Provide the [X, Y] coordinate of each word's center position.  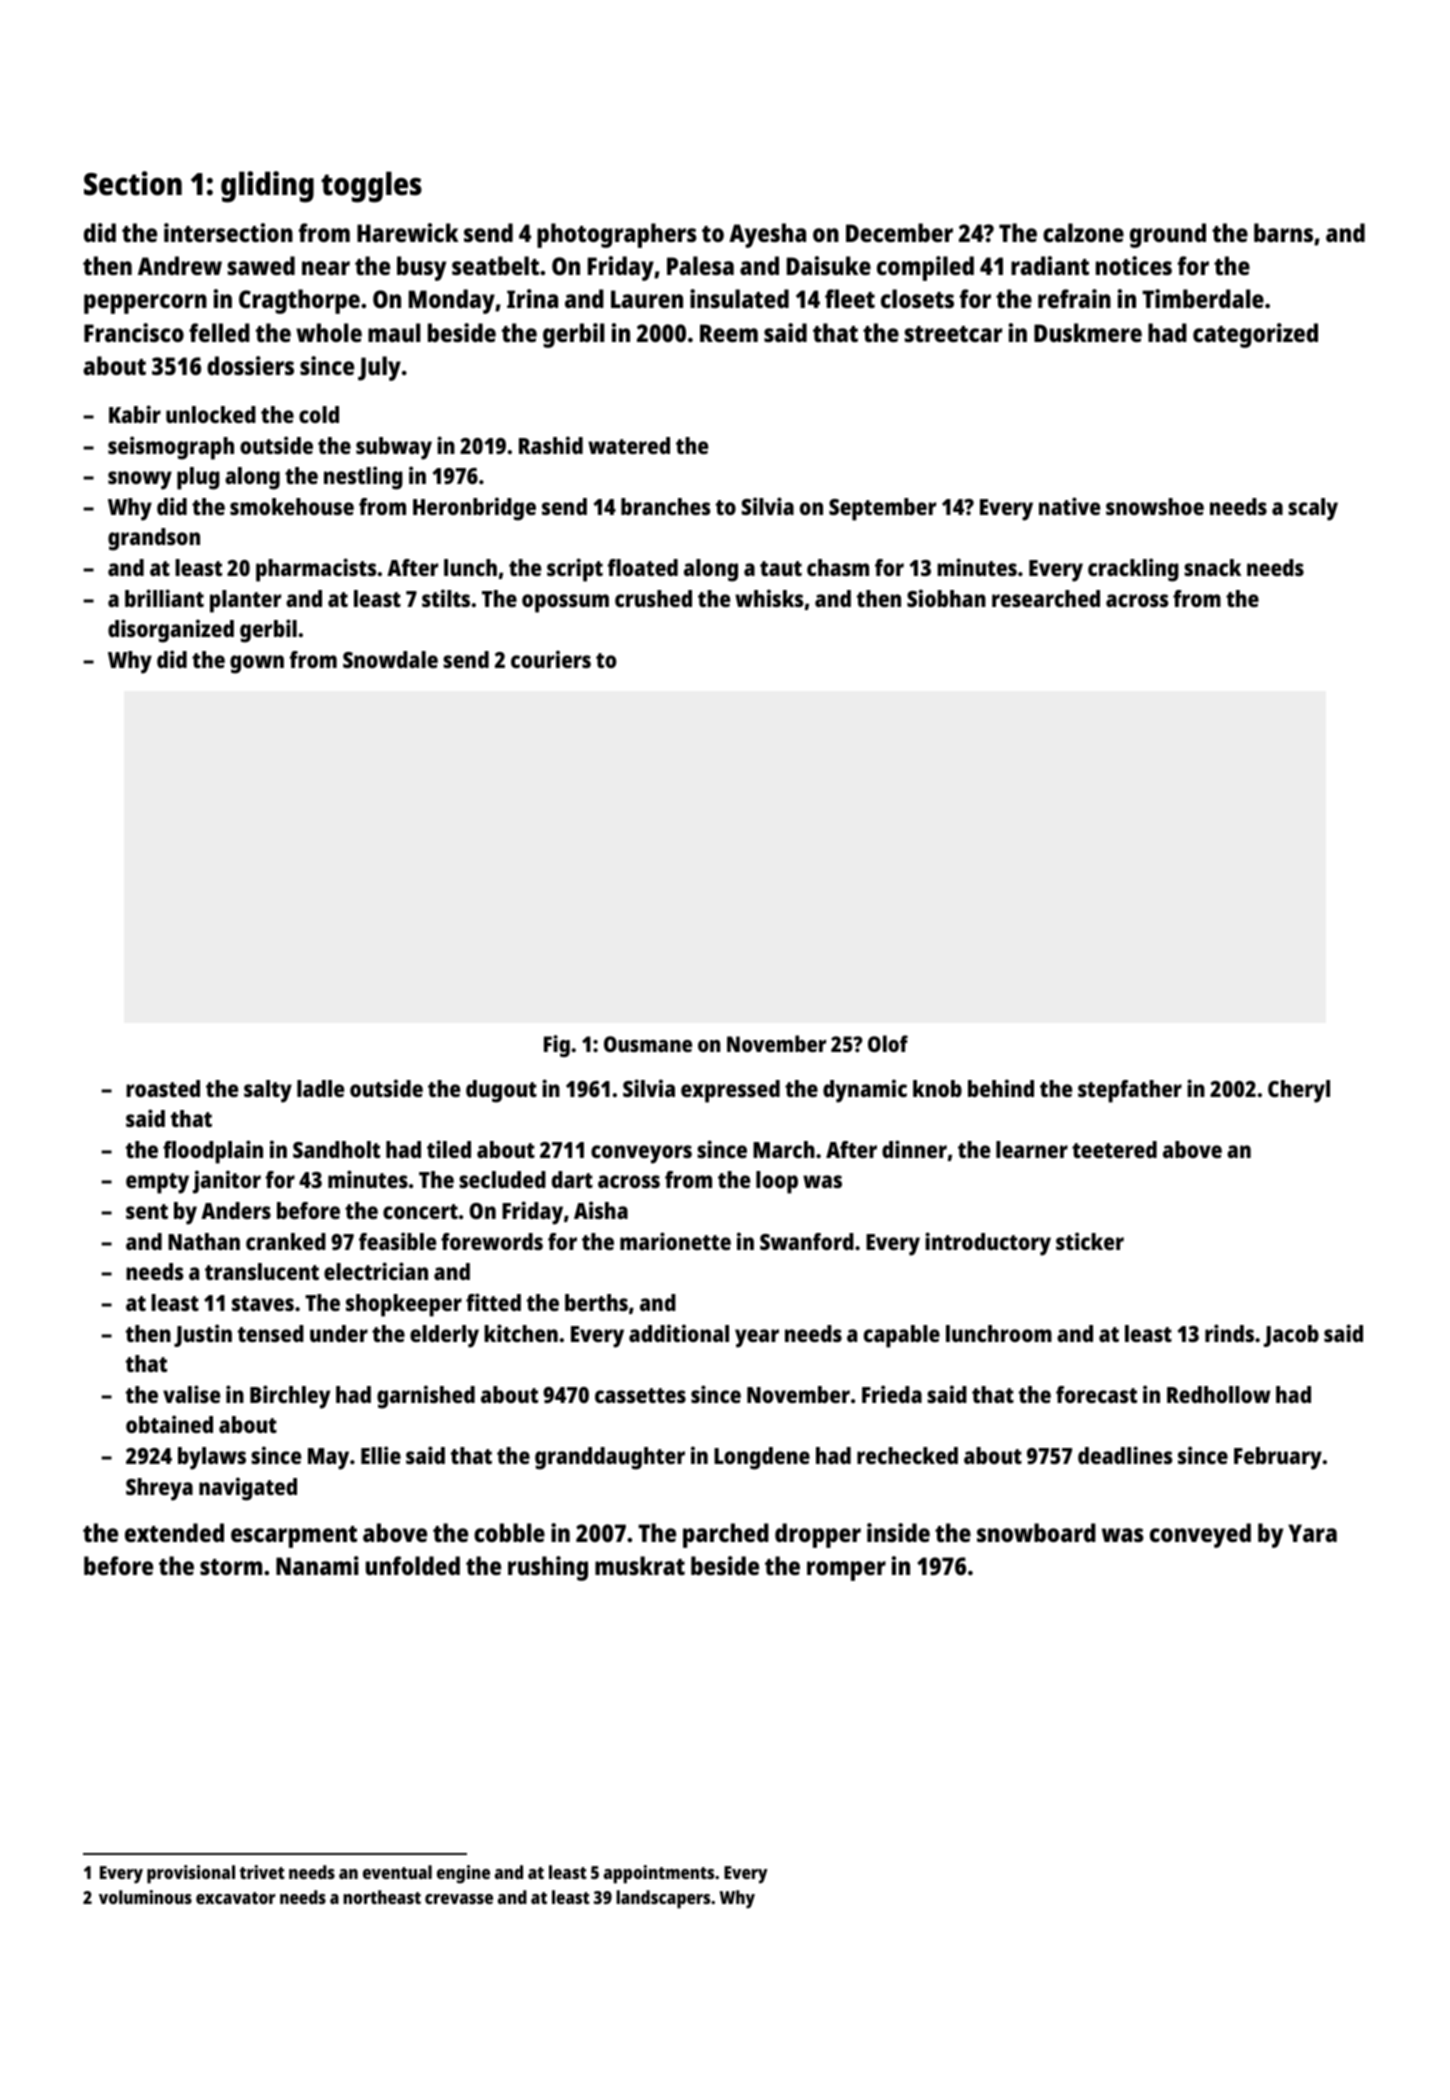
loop [777, 1182]
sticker [1090, 1241]
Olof [888, 1043]
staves [263, 1303]
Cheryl [1299, 1091]
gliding [267, 187]
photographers [617, 235]
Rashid [551, 445]
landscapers [663, 1899]
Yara [1312, 1533]
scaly [1313, 509]
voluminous [145, 1897]
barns [1283, 232]
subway [394, 448]
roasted [163, 1088]
